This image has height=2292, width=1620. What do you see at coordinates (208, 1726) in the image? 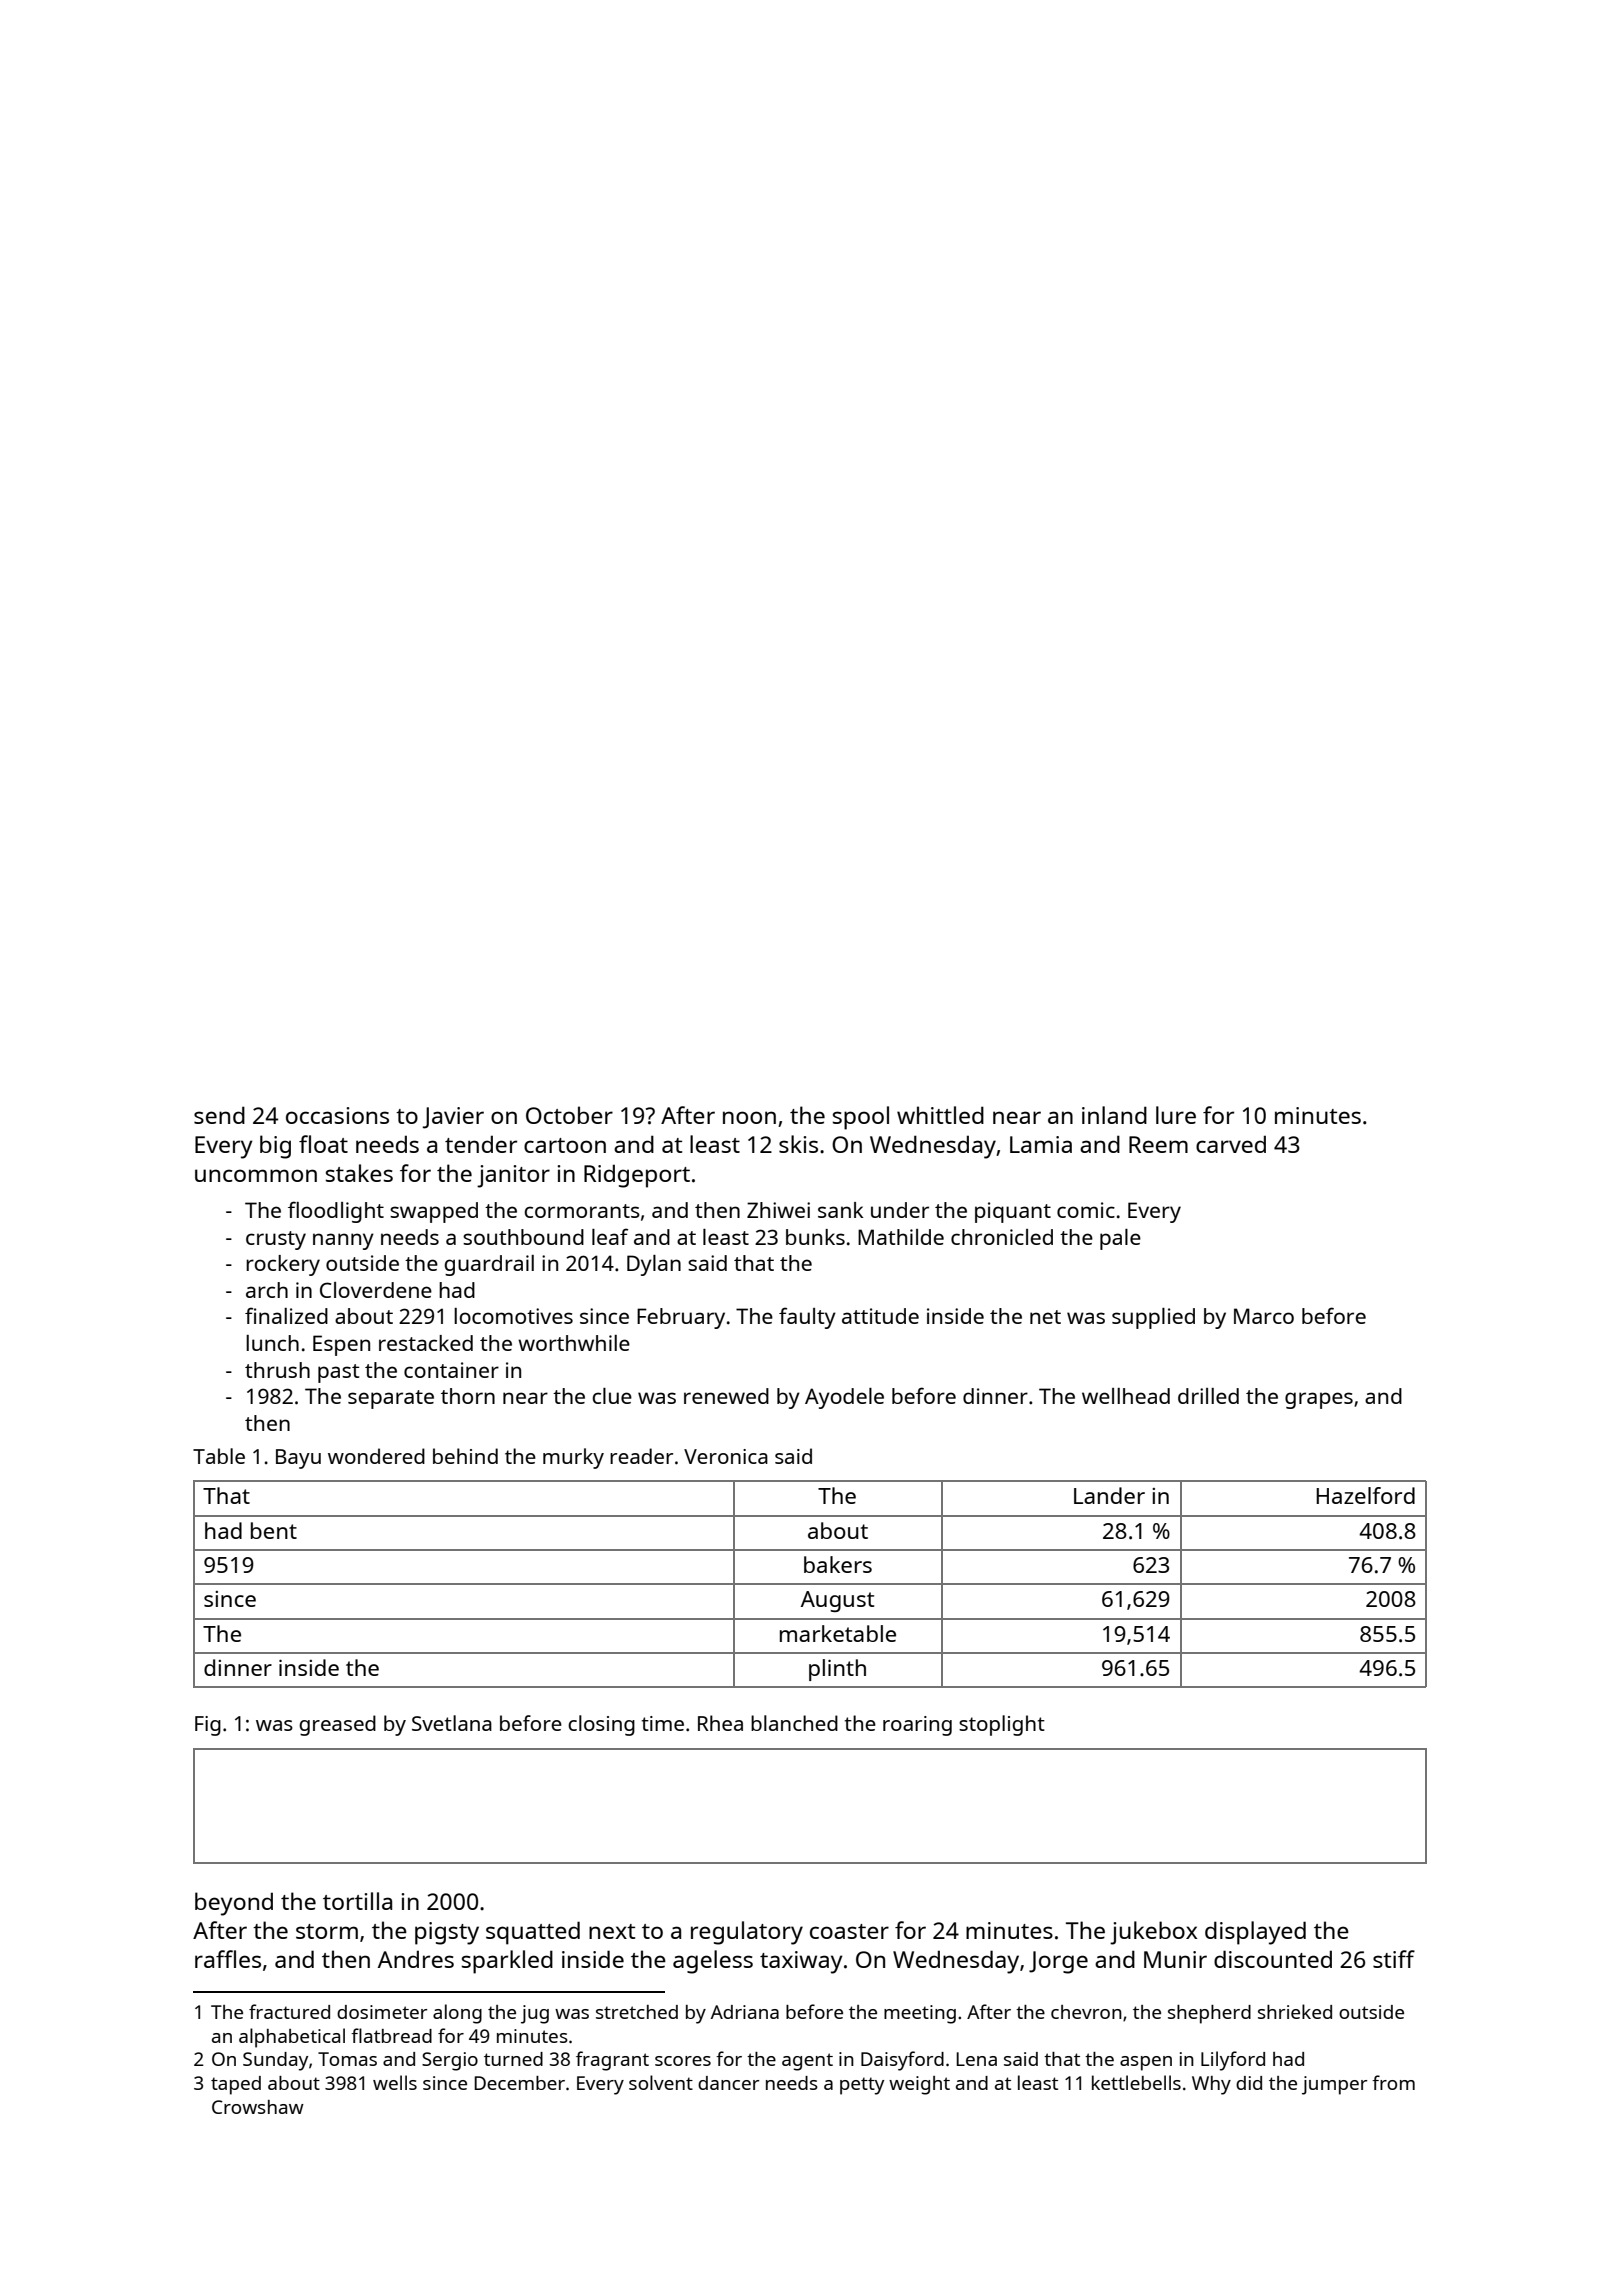
I see `Fig` at bounding box center [208, 1726].
